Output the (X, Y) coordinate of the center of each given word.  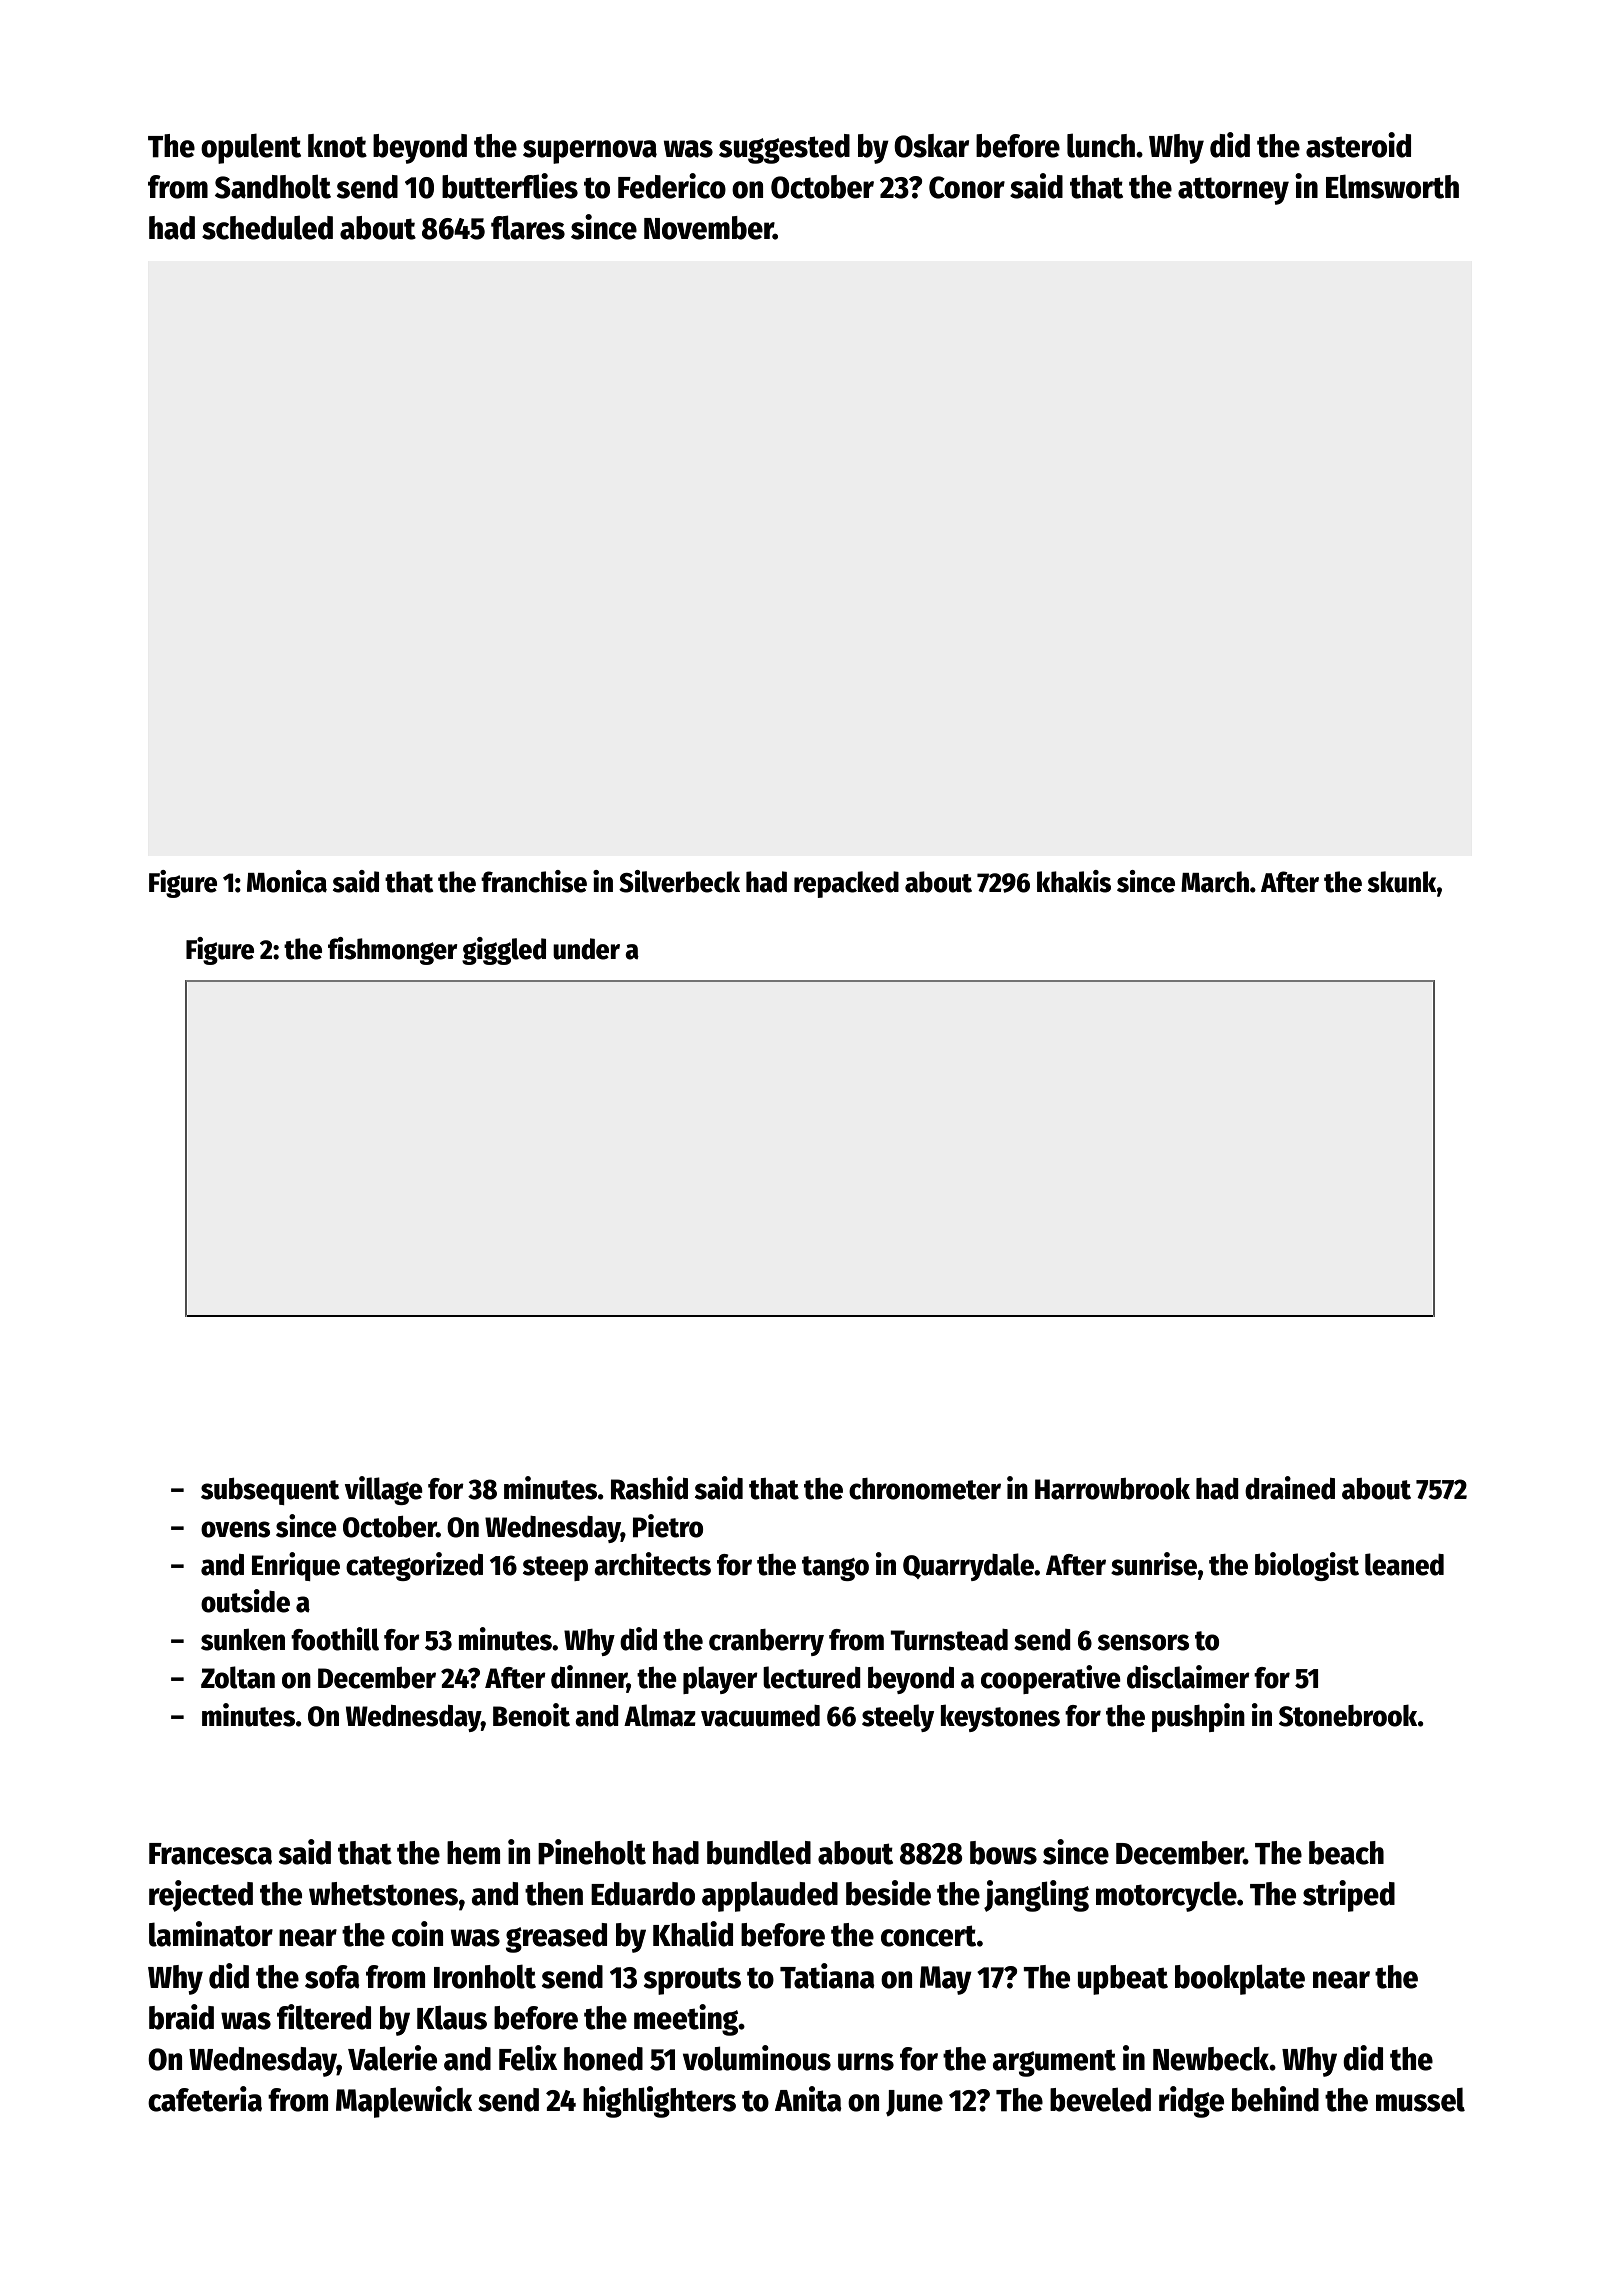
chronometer (925, 1489)
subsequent (270, 1491)
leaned (1404, 1564)
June (914, 2103)
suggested (784, 149)
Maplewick (404, 2102)
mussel (1420, 2099)
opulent (251, 148)
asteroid (1358, 145)
